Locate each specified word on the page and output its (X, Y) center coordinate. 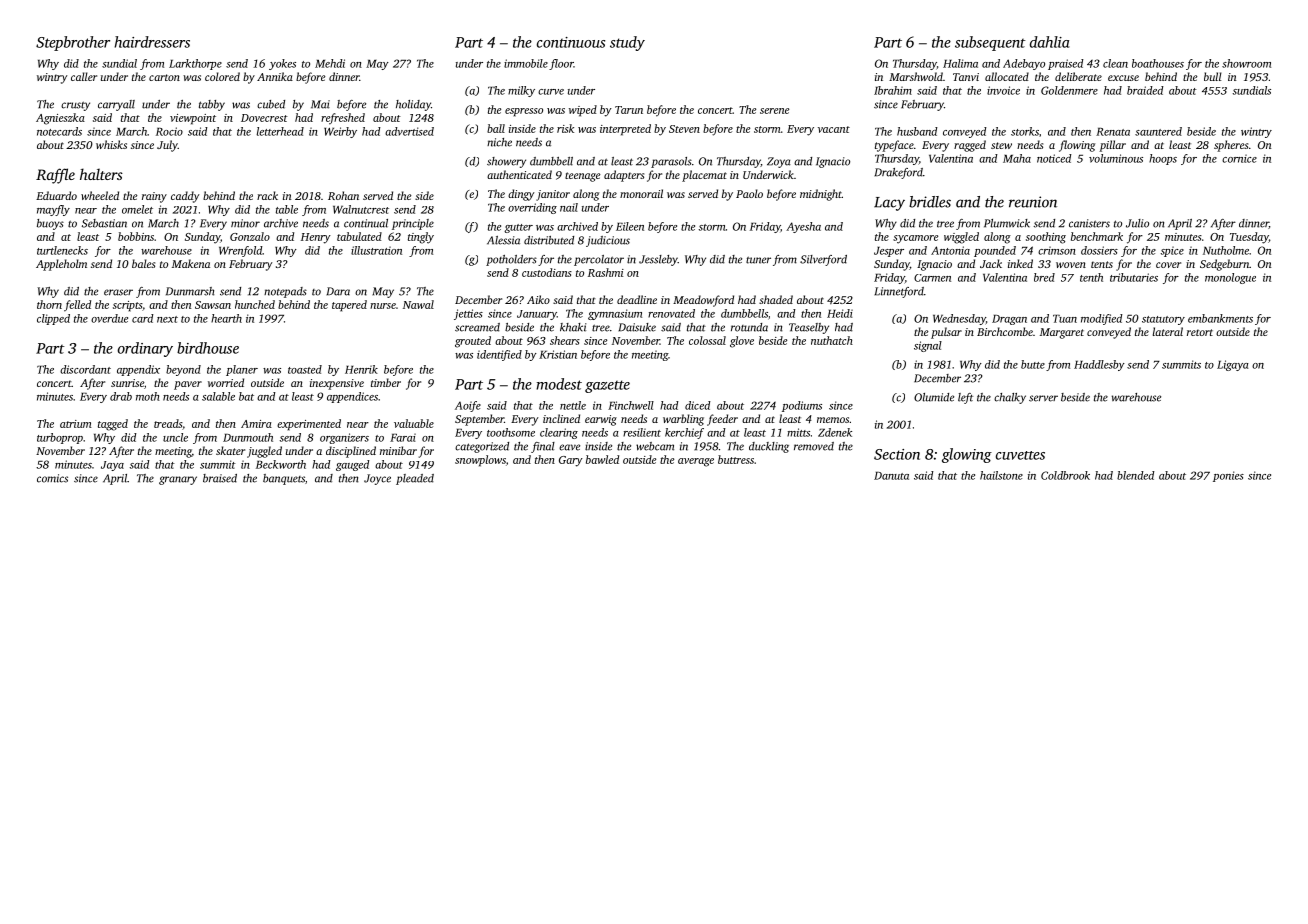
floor (561, 64)
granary (178, 480)
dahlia (1050, 42)
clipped (53, 319)
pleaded (415, 479)
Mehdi (330, 63)
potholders (511, 260)
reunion (1033, 202)
